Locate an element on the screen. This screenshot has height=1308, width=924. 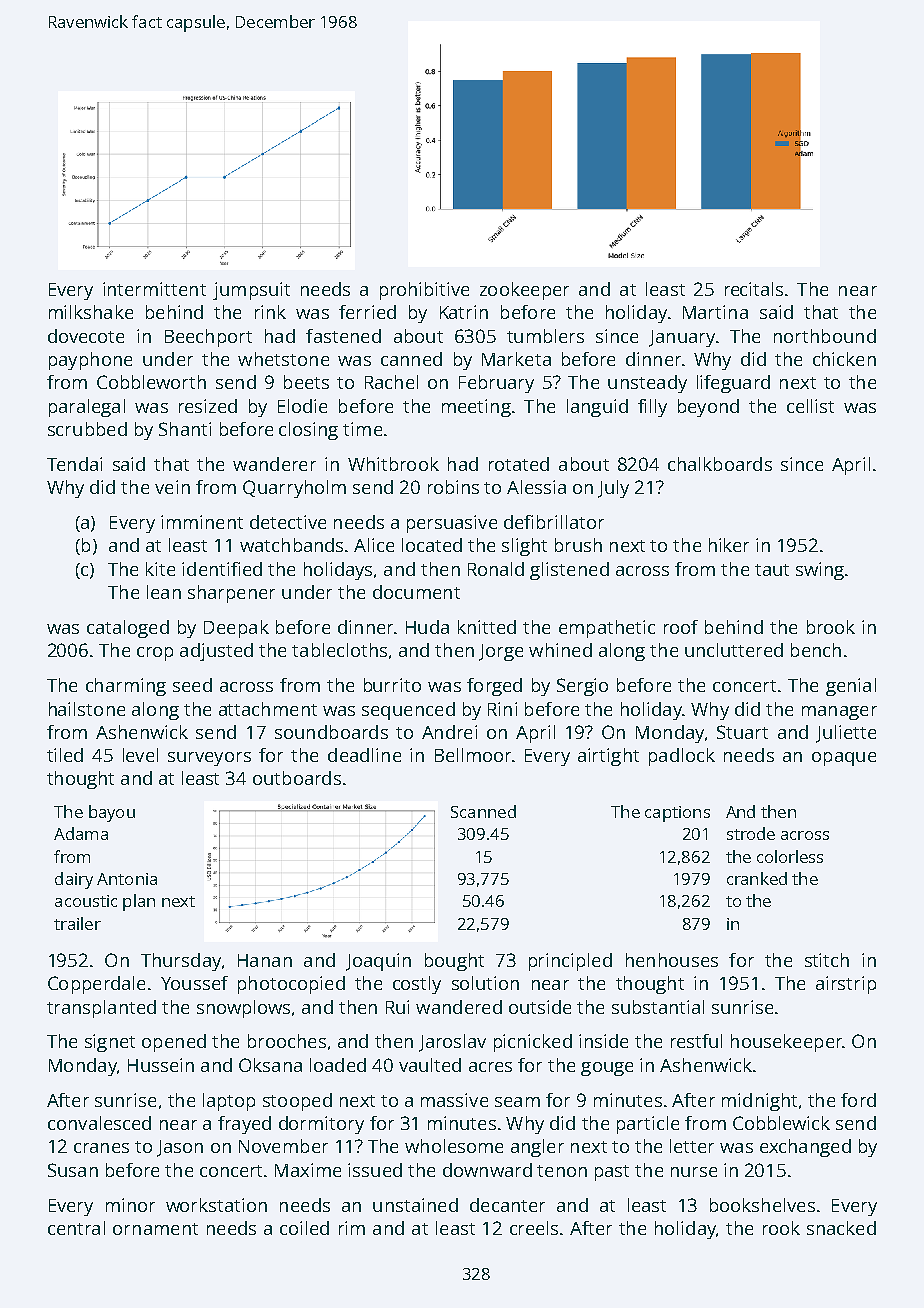
captions is located at coordinates (677, 814).
